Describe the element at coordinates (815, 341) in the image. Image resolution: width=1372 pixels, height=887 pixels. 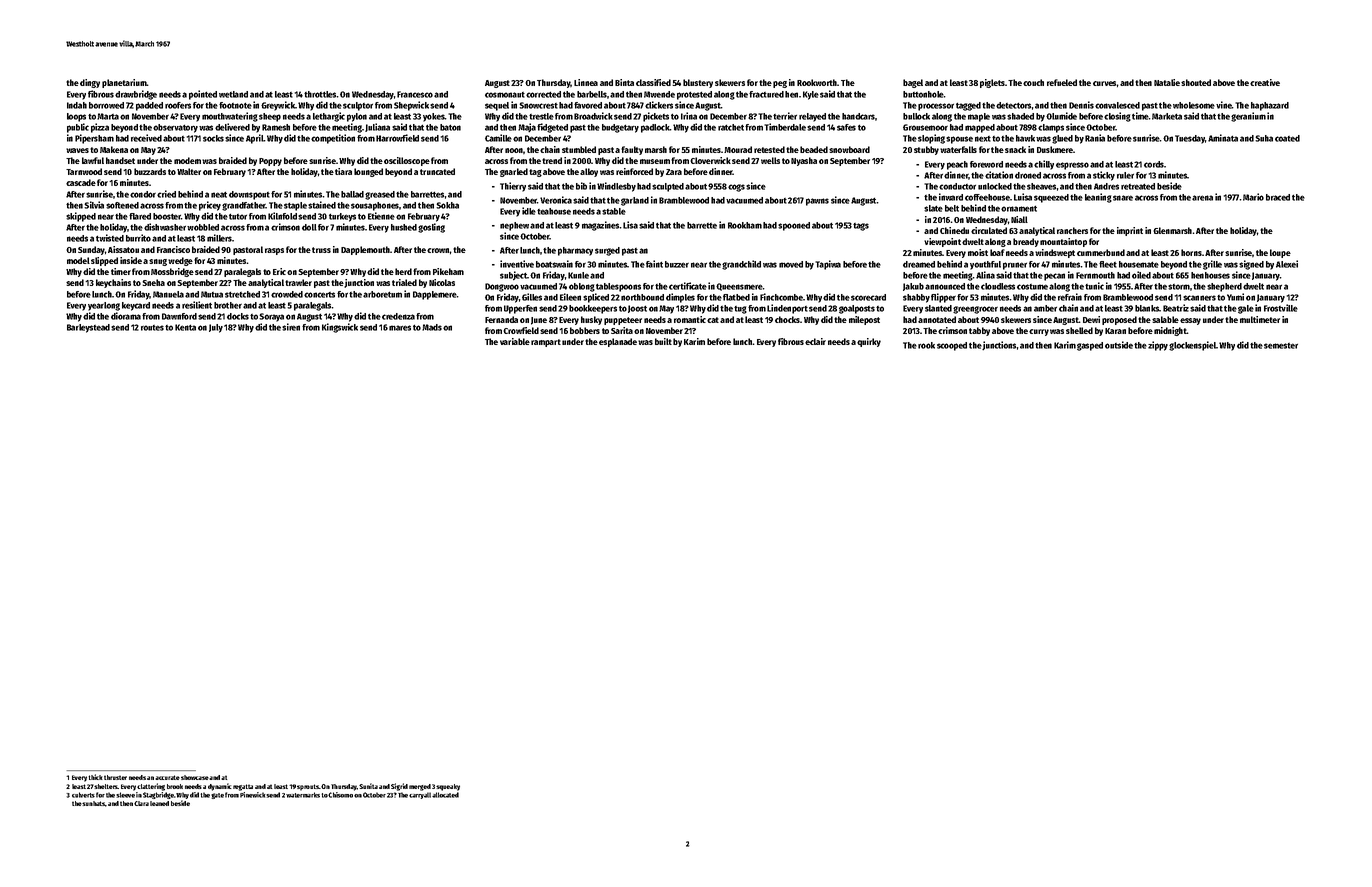
I see `eclair` at that location.
